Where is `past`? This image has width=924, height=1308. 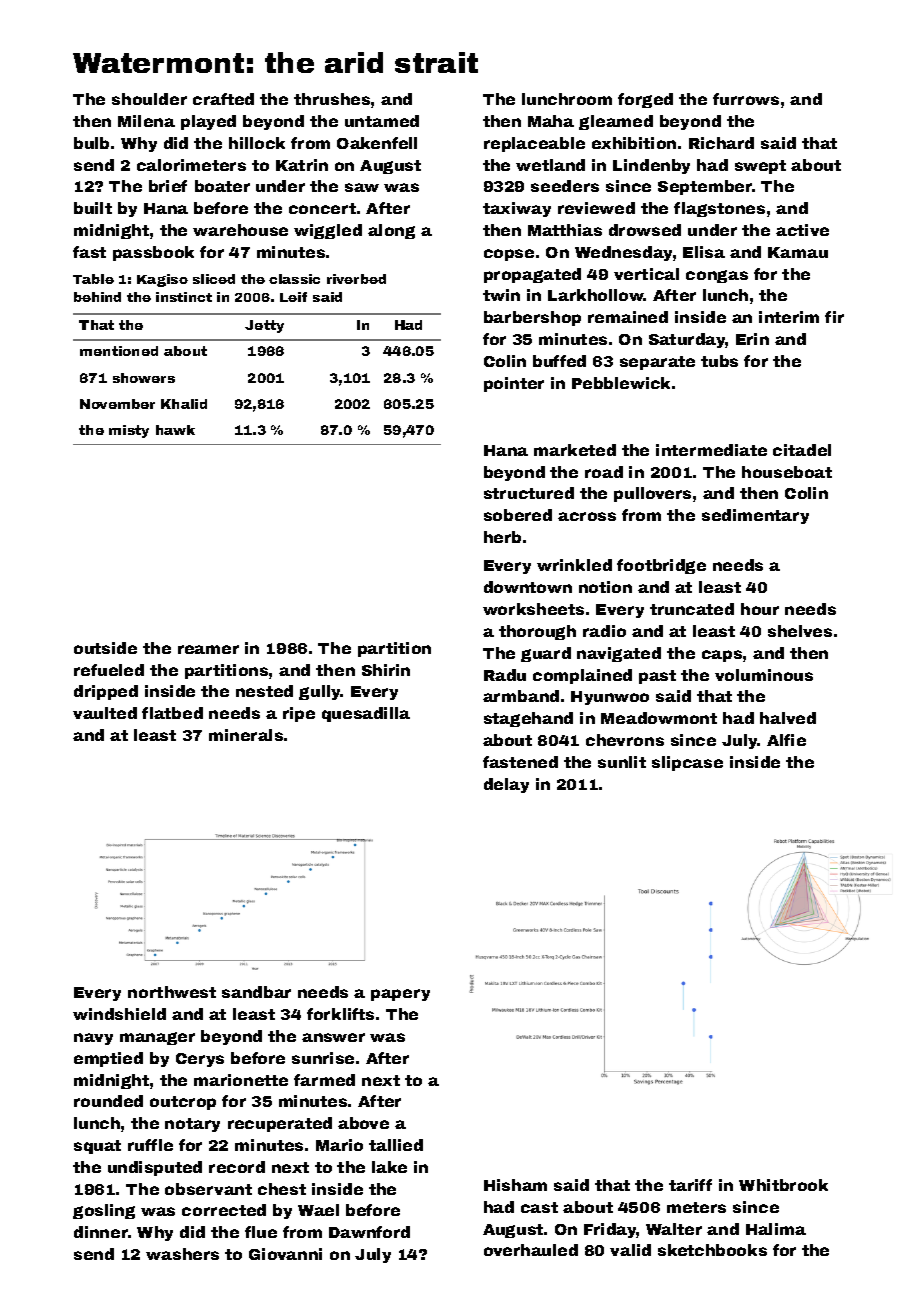
past is located at coordinates (657, 677).
